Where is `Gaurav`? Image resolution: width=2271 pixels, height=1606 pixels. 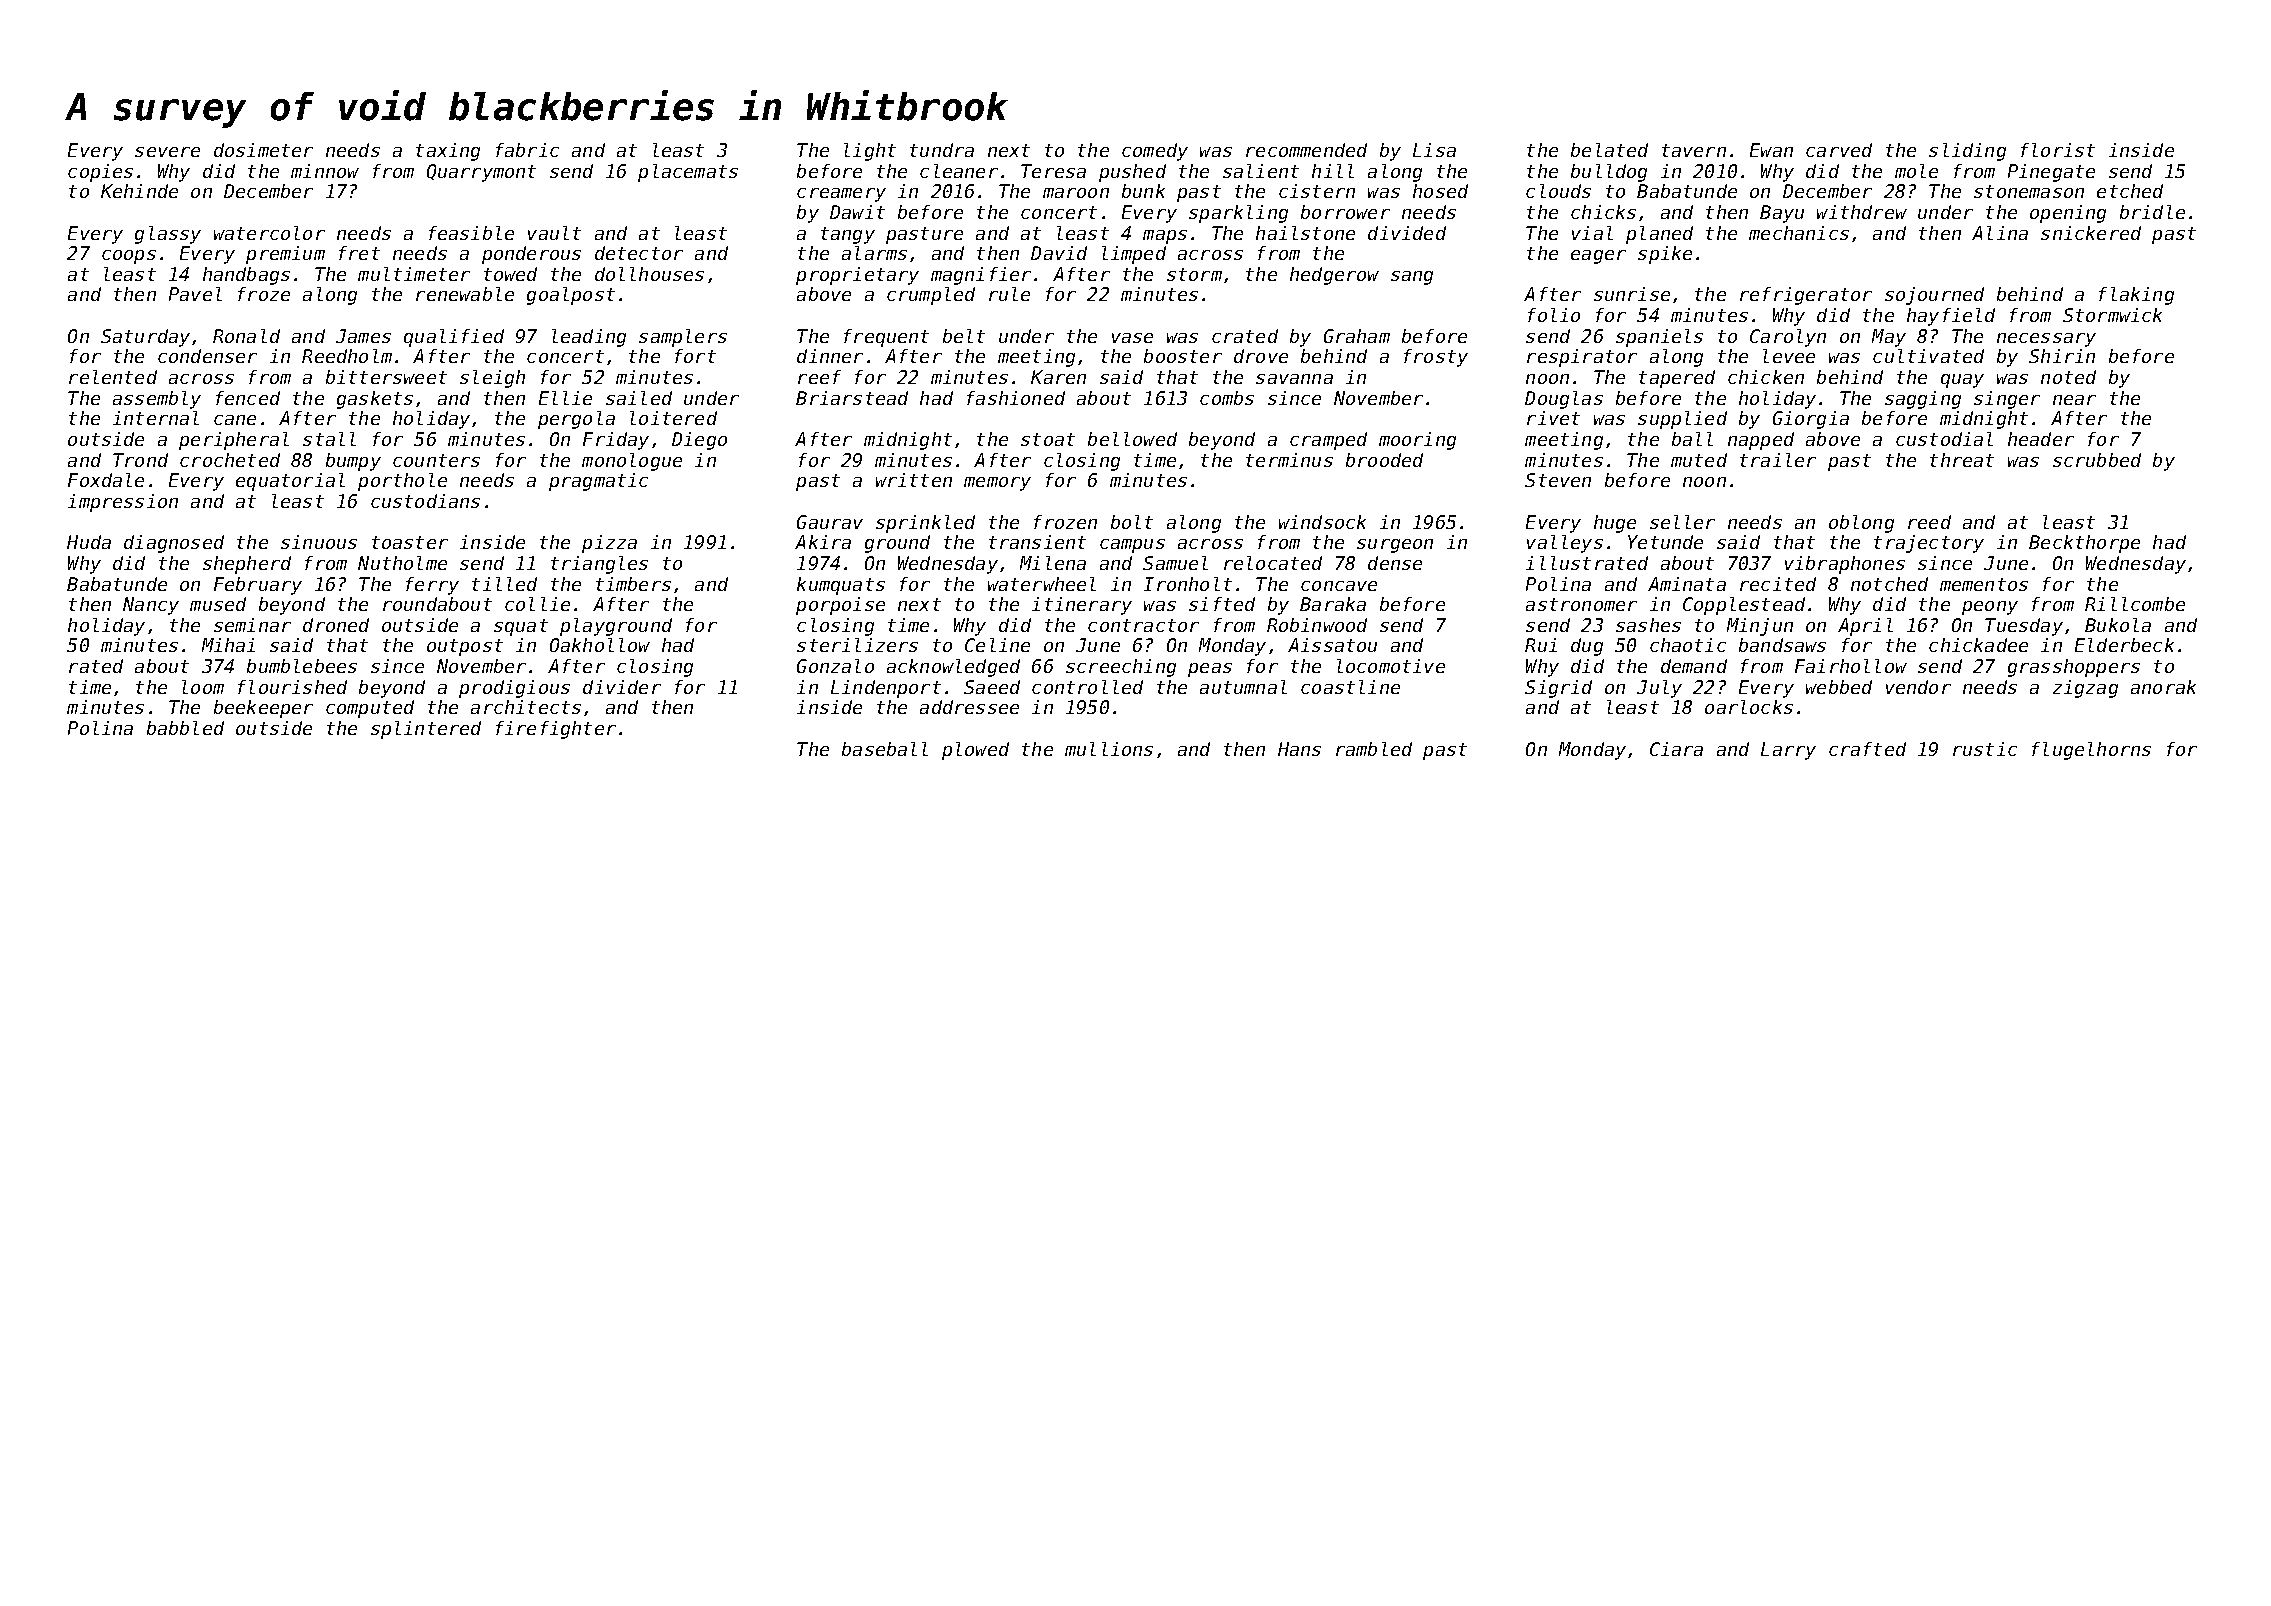
Gaurav is located at coordinates (830, 522).
